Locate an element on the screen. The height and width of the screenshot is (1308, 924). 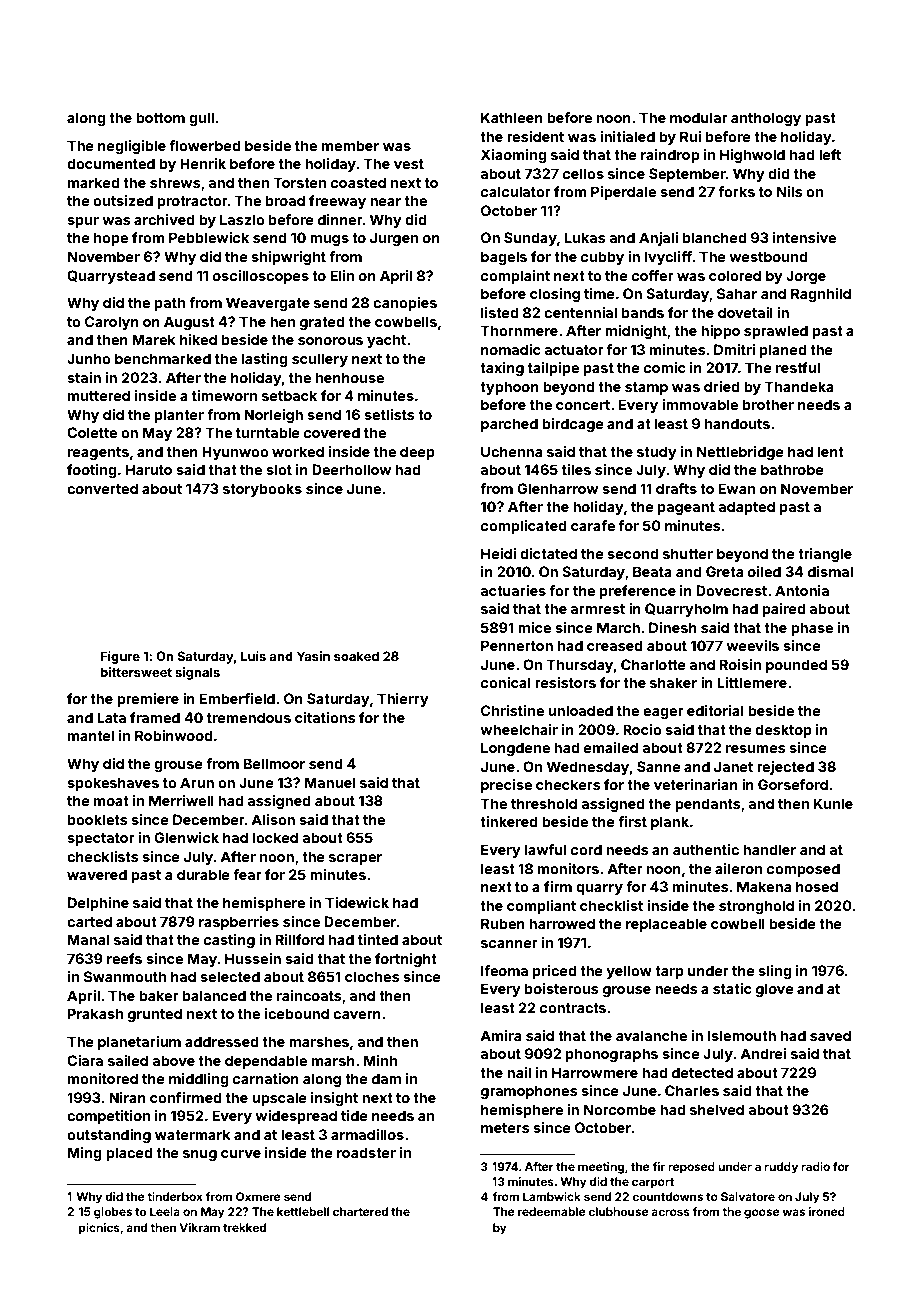
gull is located at coordinates (201, 119).
